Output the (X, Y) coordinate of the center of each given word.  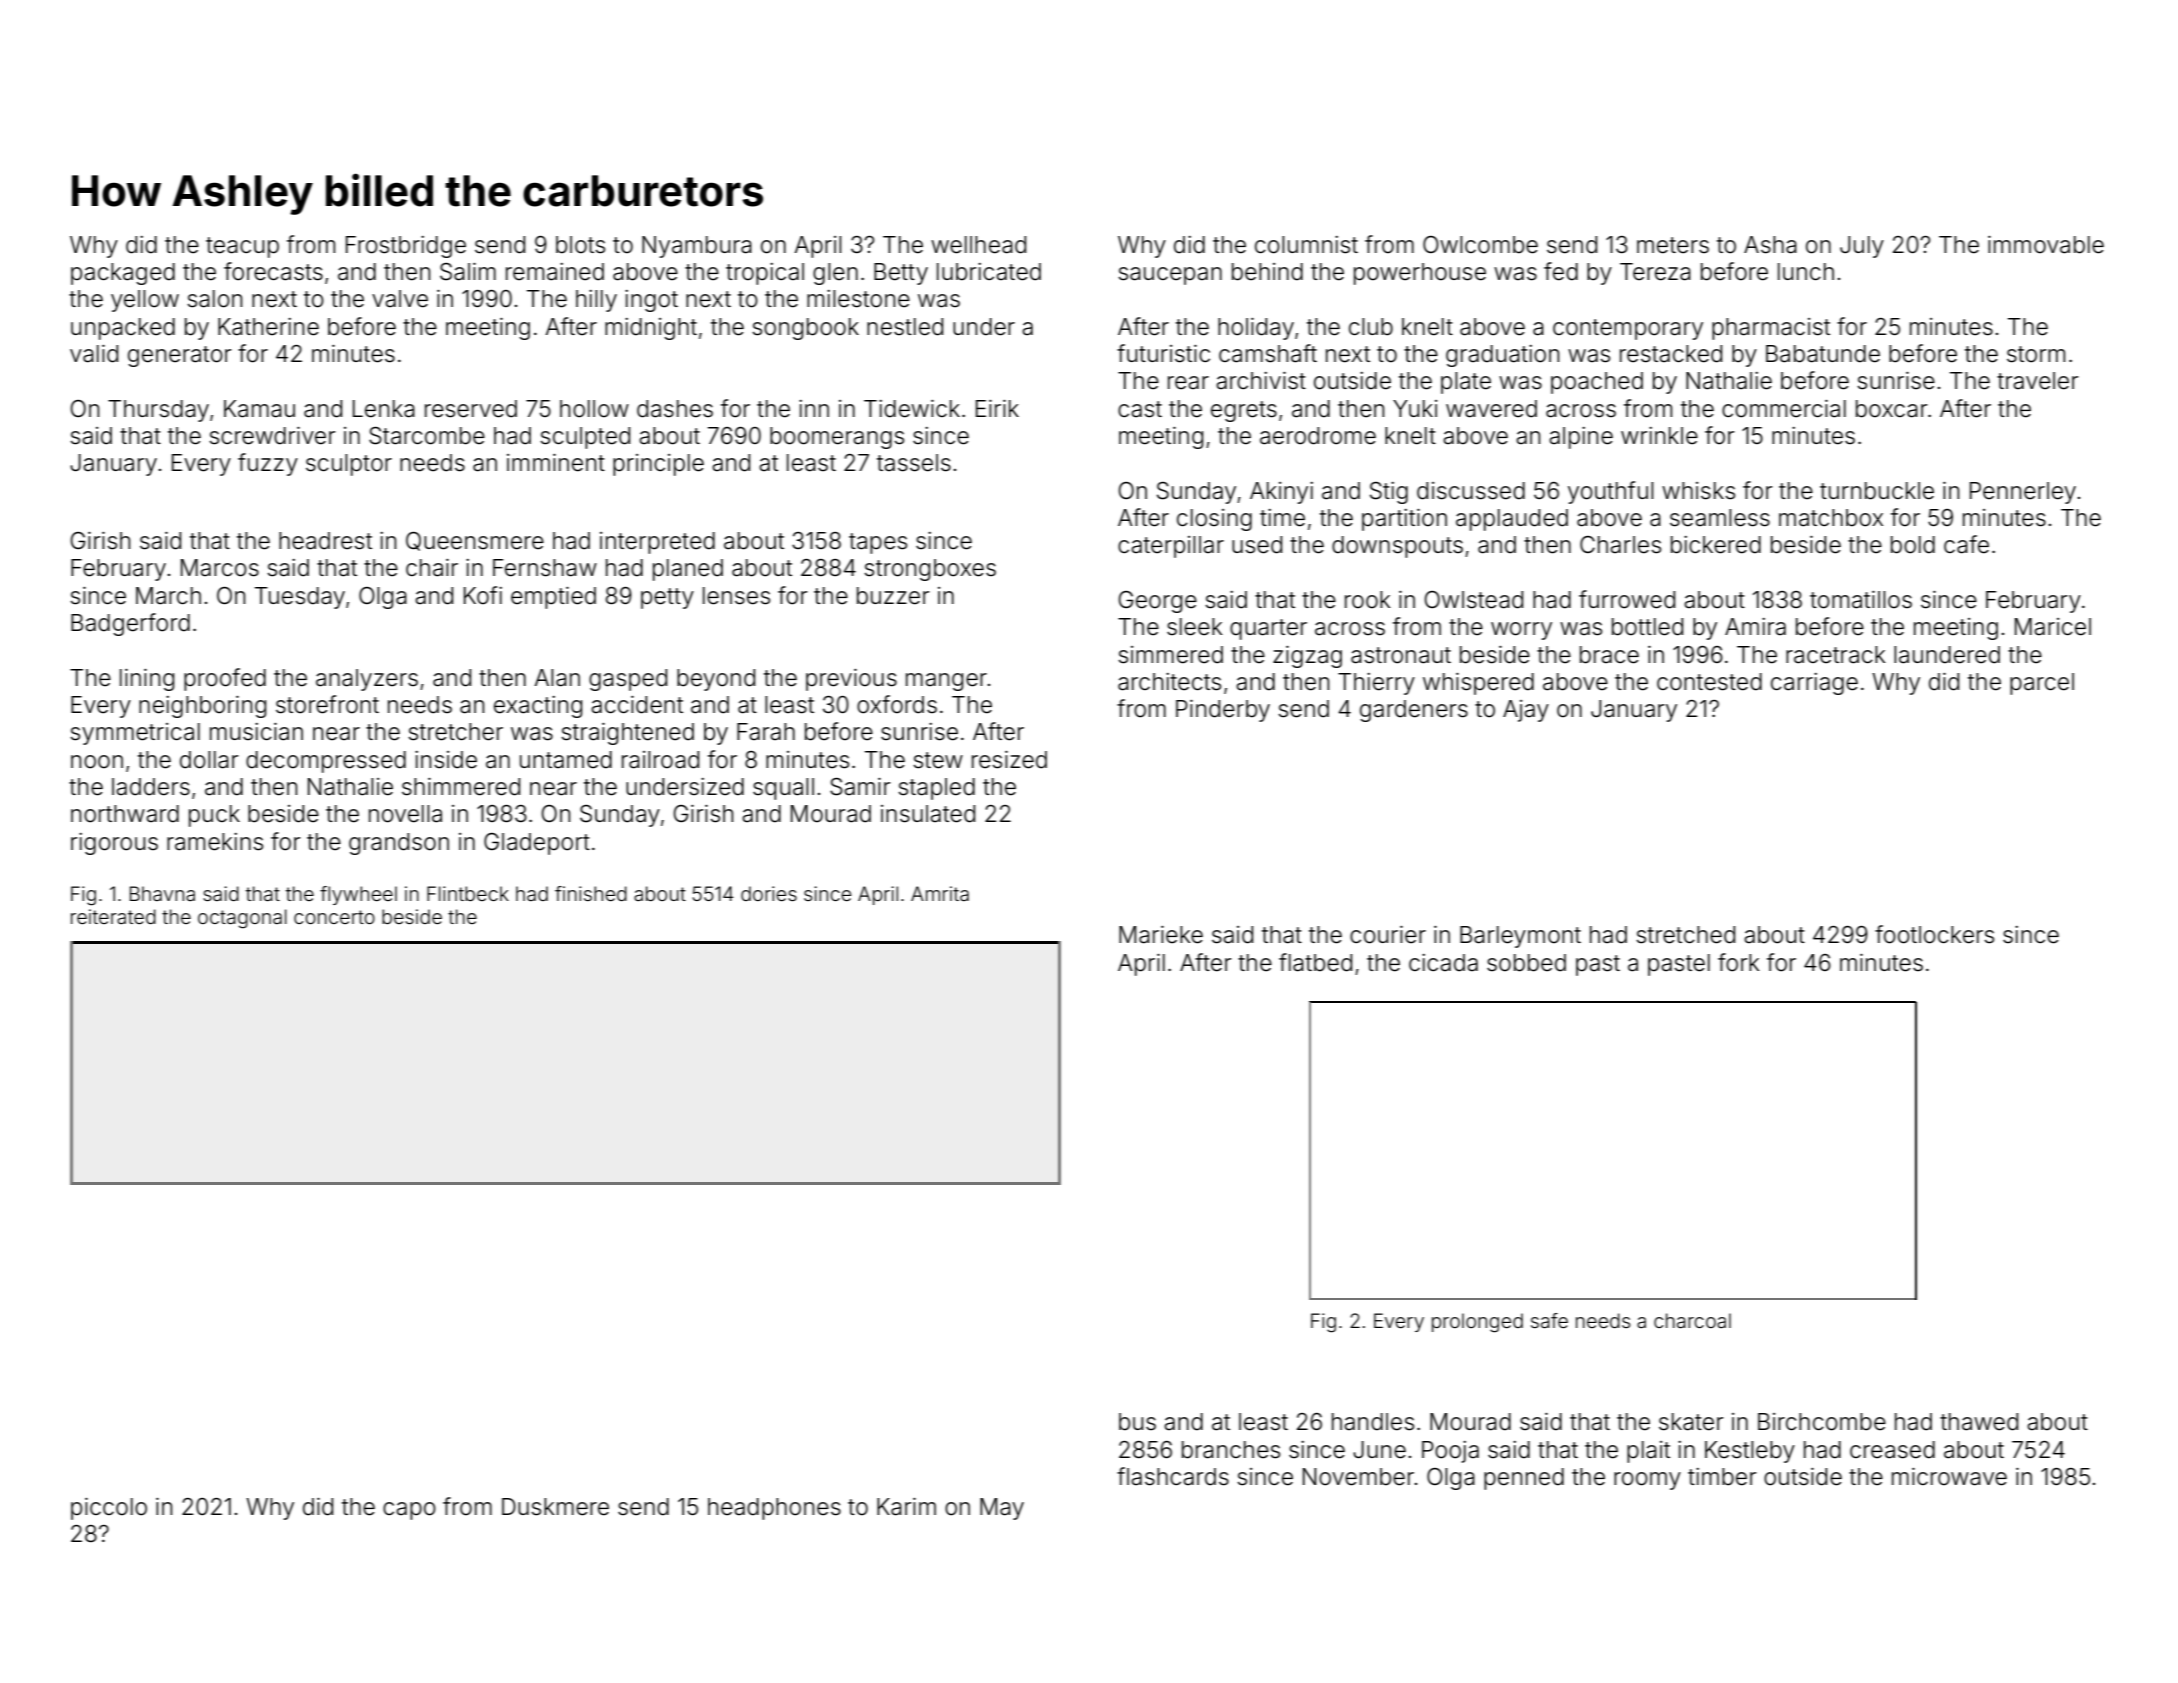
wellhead (978, 245)
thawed (1979, 1422)
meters (1673, 245)
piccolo (109, 1509)
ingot (651, 301)
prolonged (1477, 1323)
